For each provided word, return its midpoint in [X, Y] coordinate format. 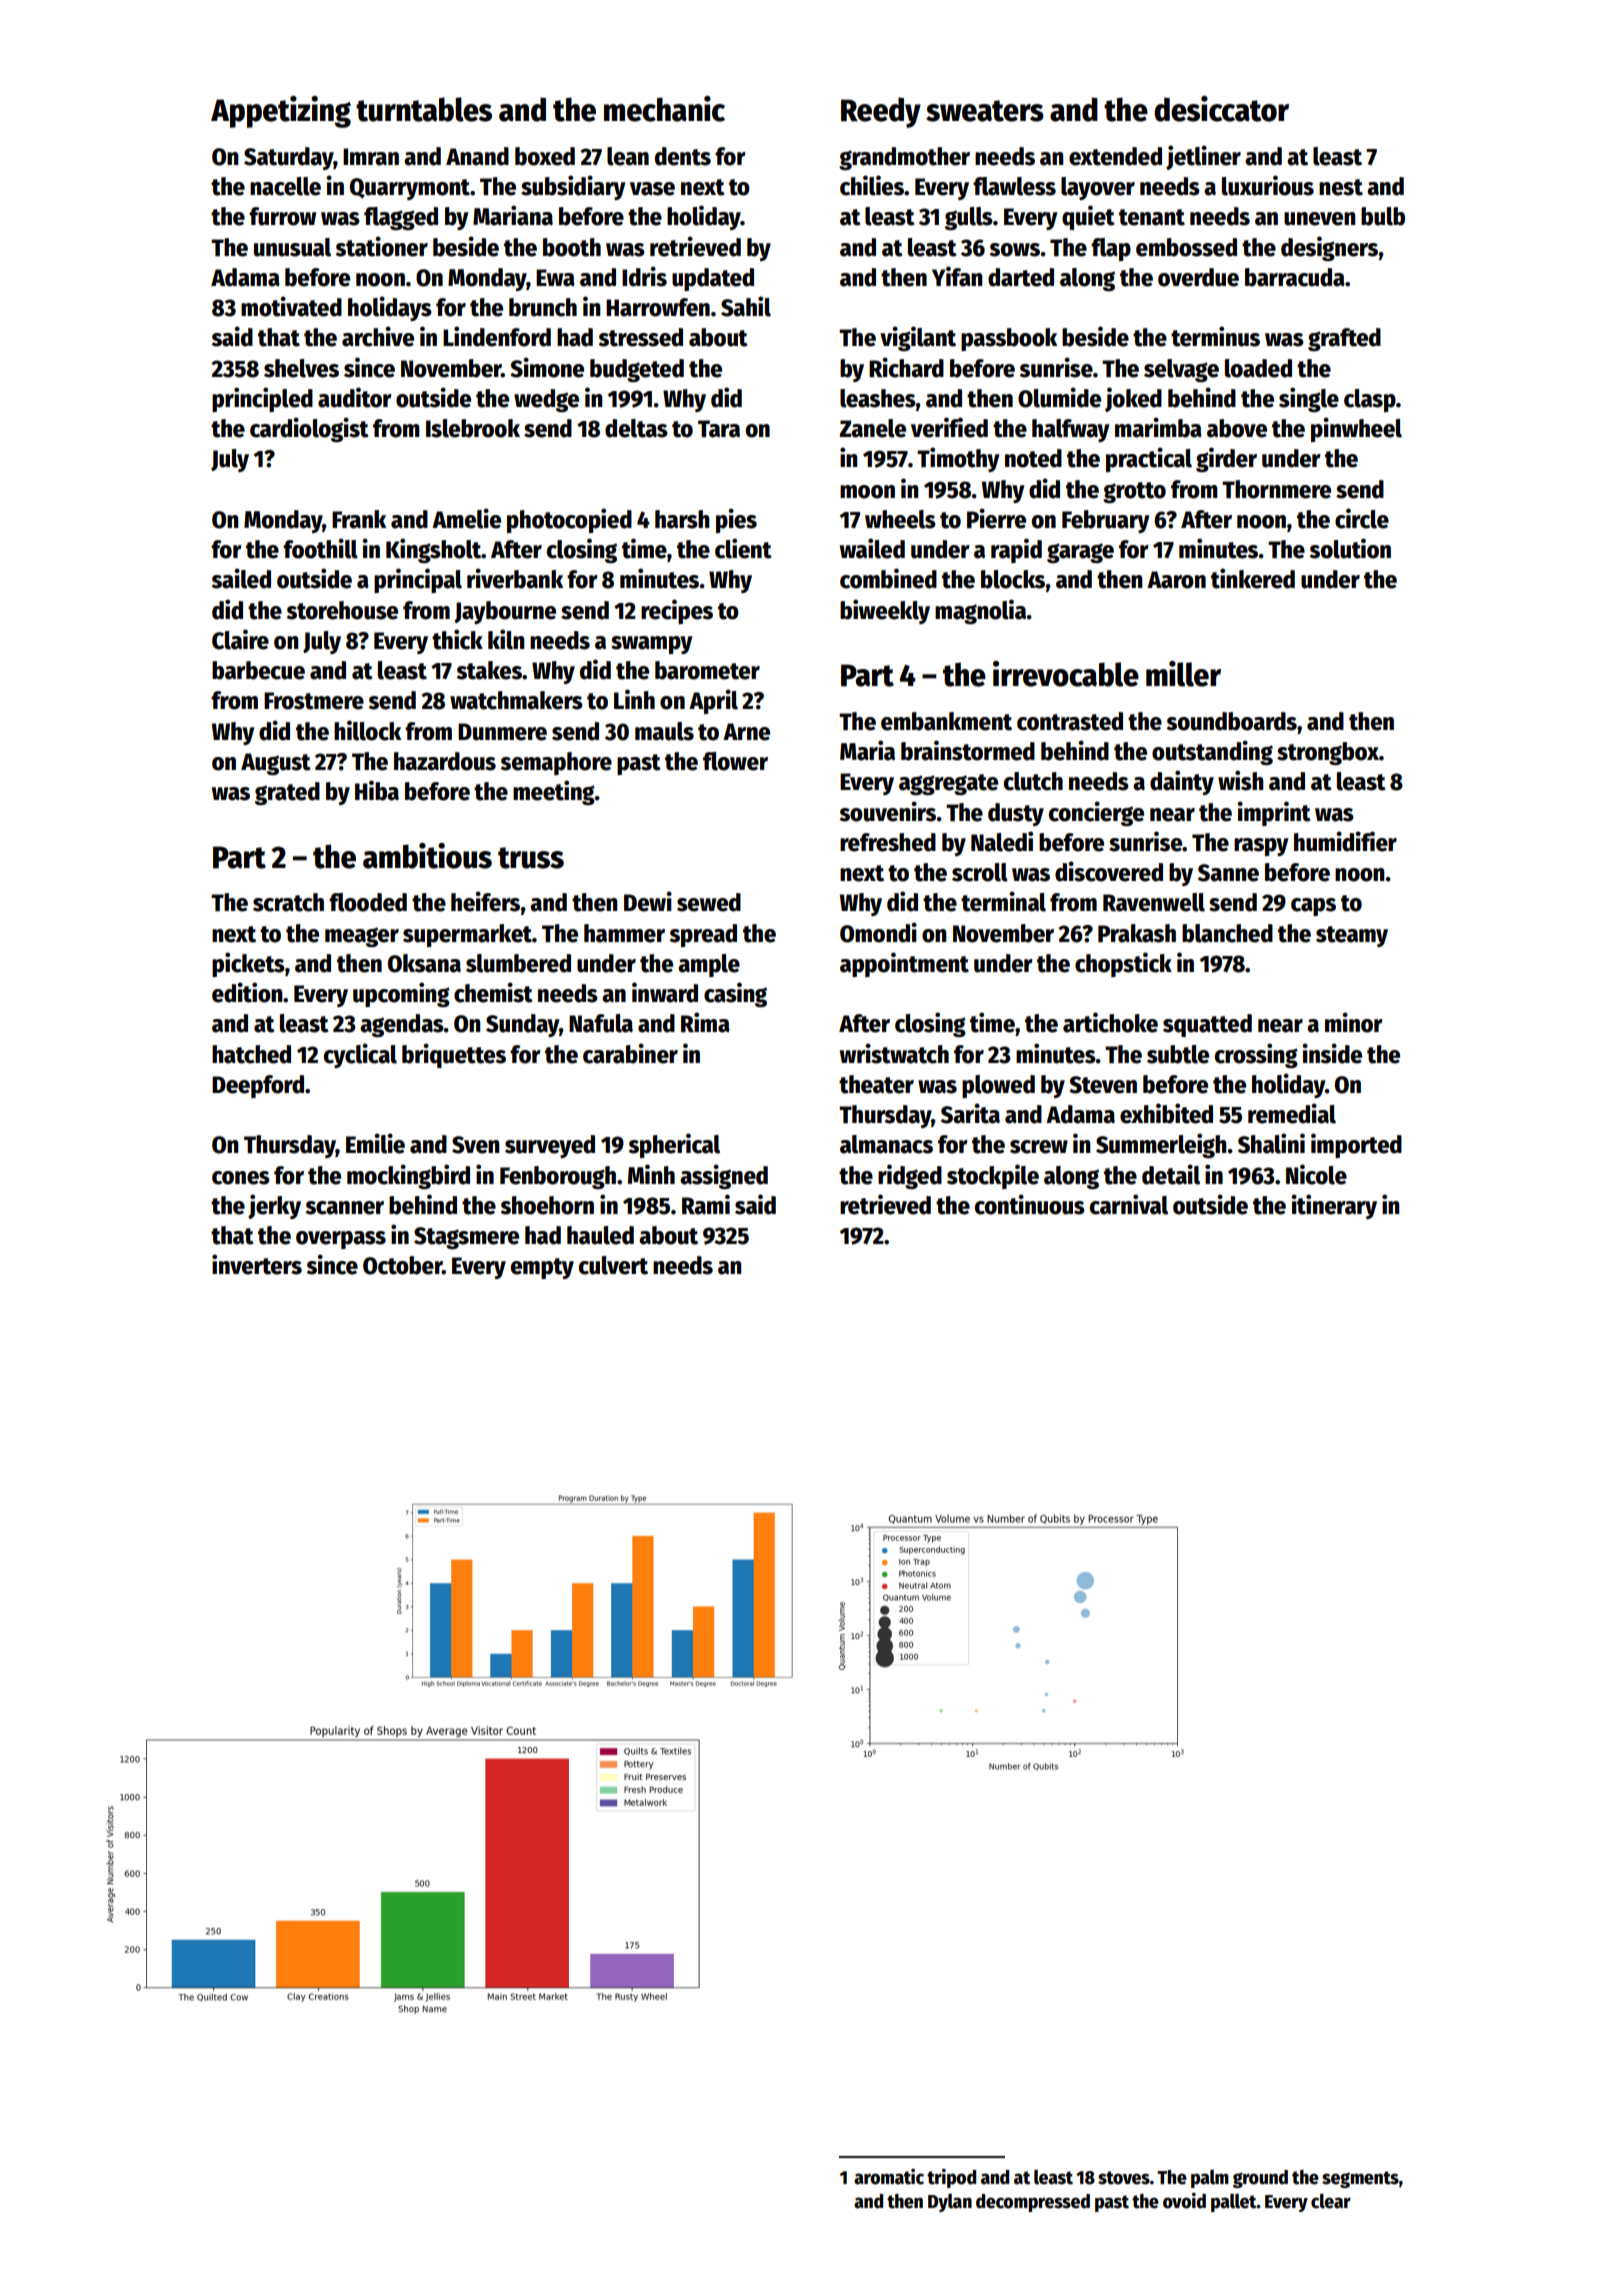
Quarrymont [410, 189]
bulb [1383, 216]
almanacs [886, 1144]
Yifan [957, 276]
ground [1260, 2179]
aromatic [889, 2177]
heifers [485, 901]
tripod [951, 2178]
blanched [1227, 933]
